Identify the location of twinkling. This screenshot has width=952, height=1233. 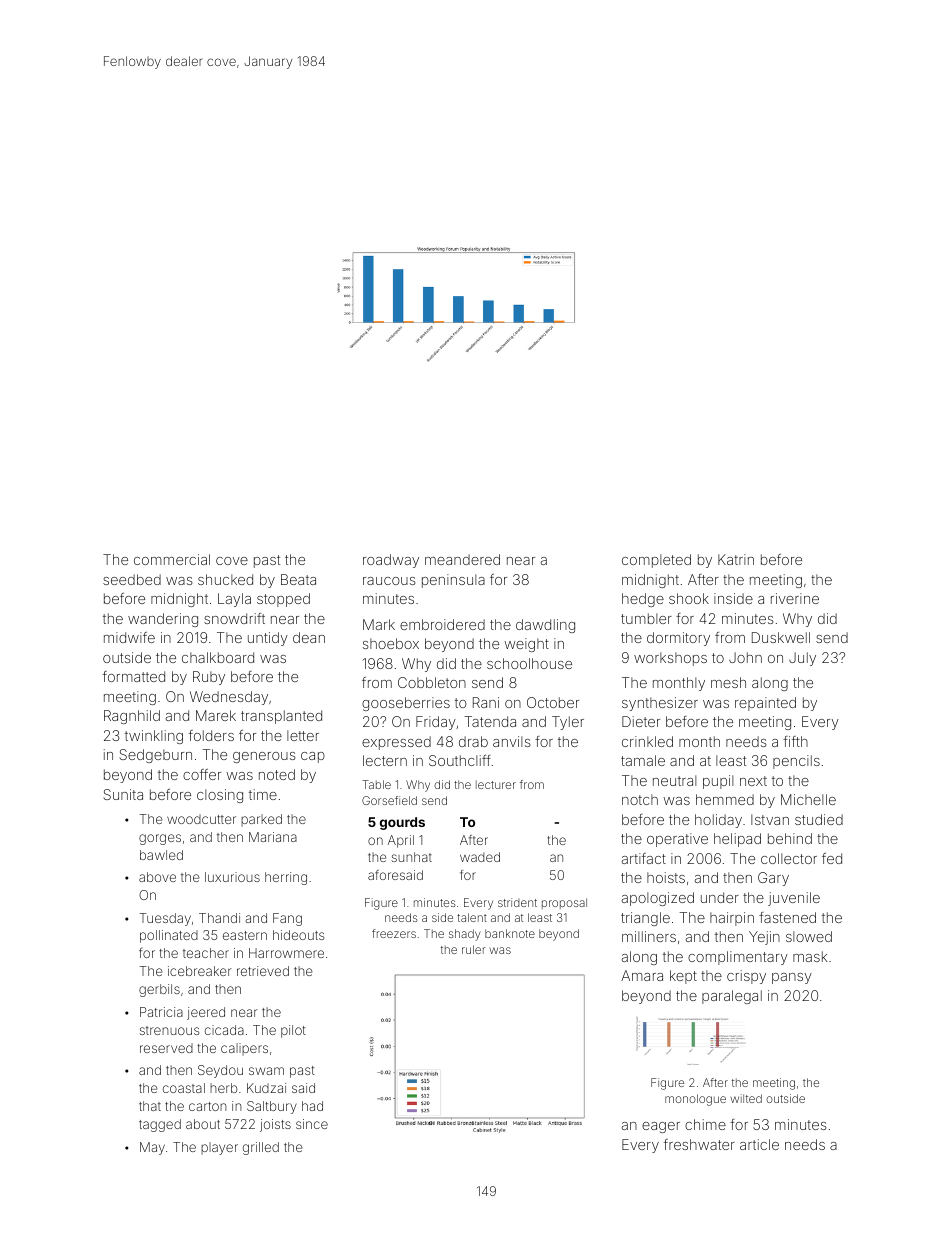
(154, 737).
